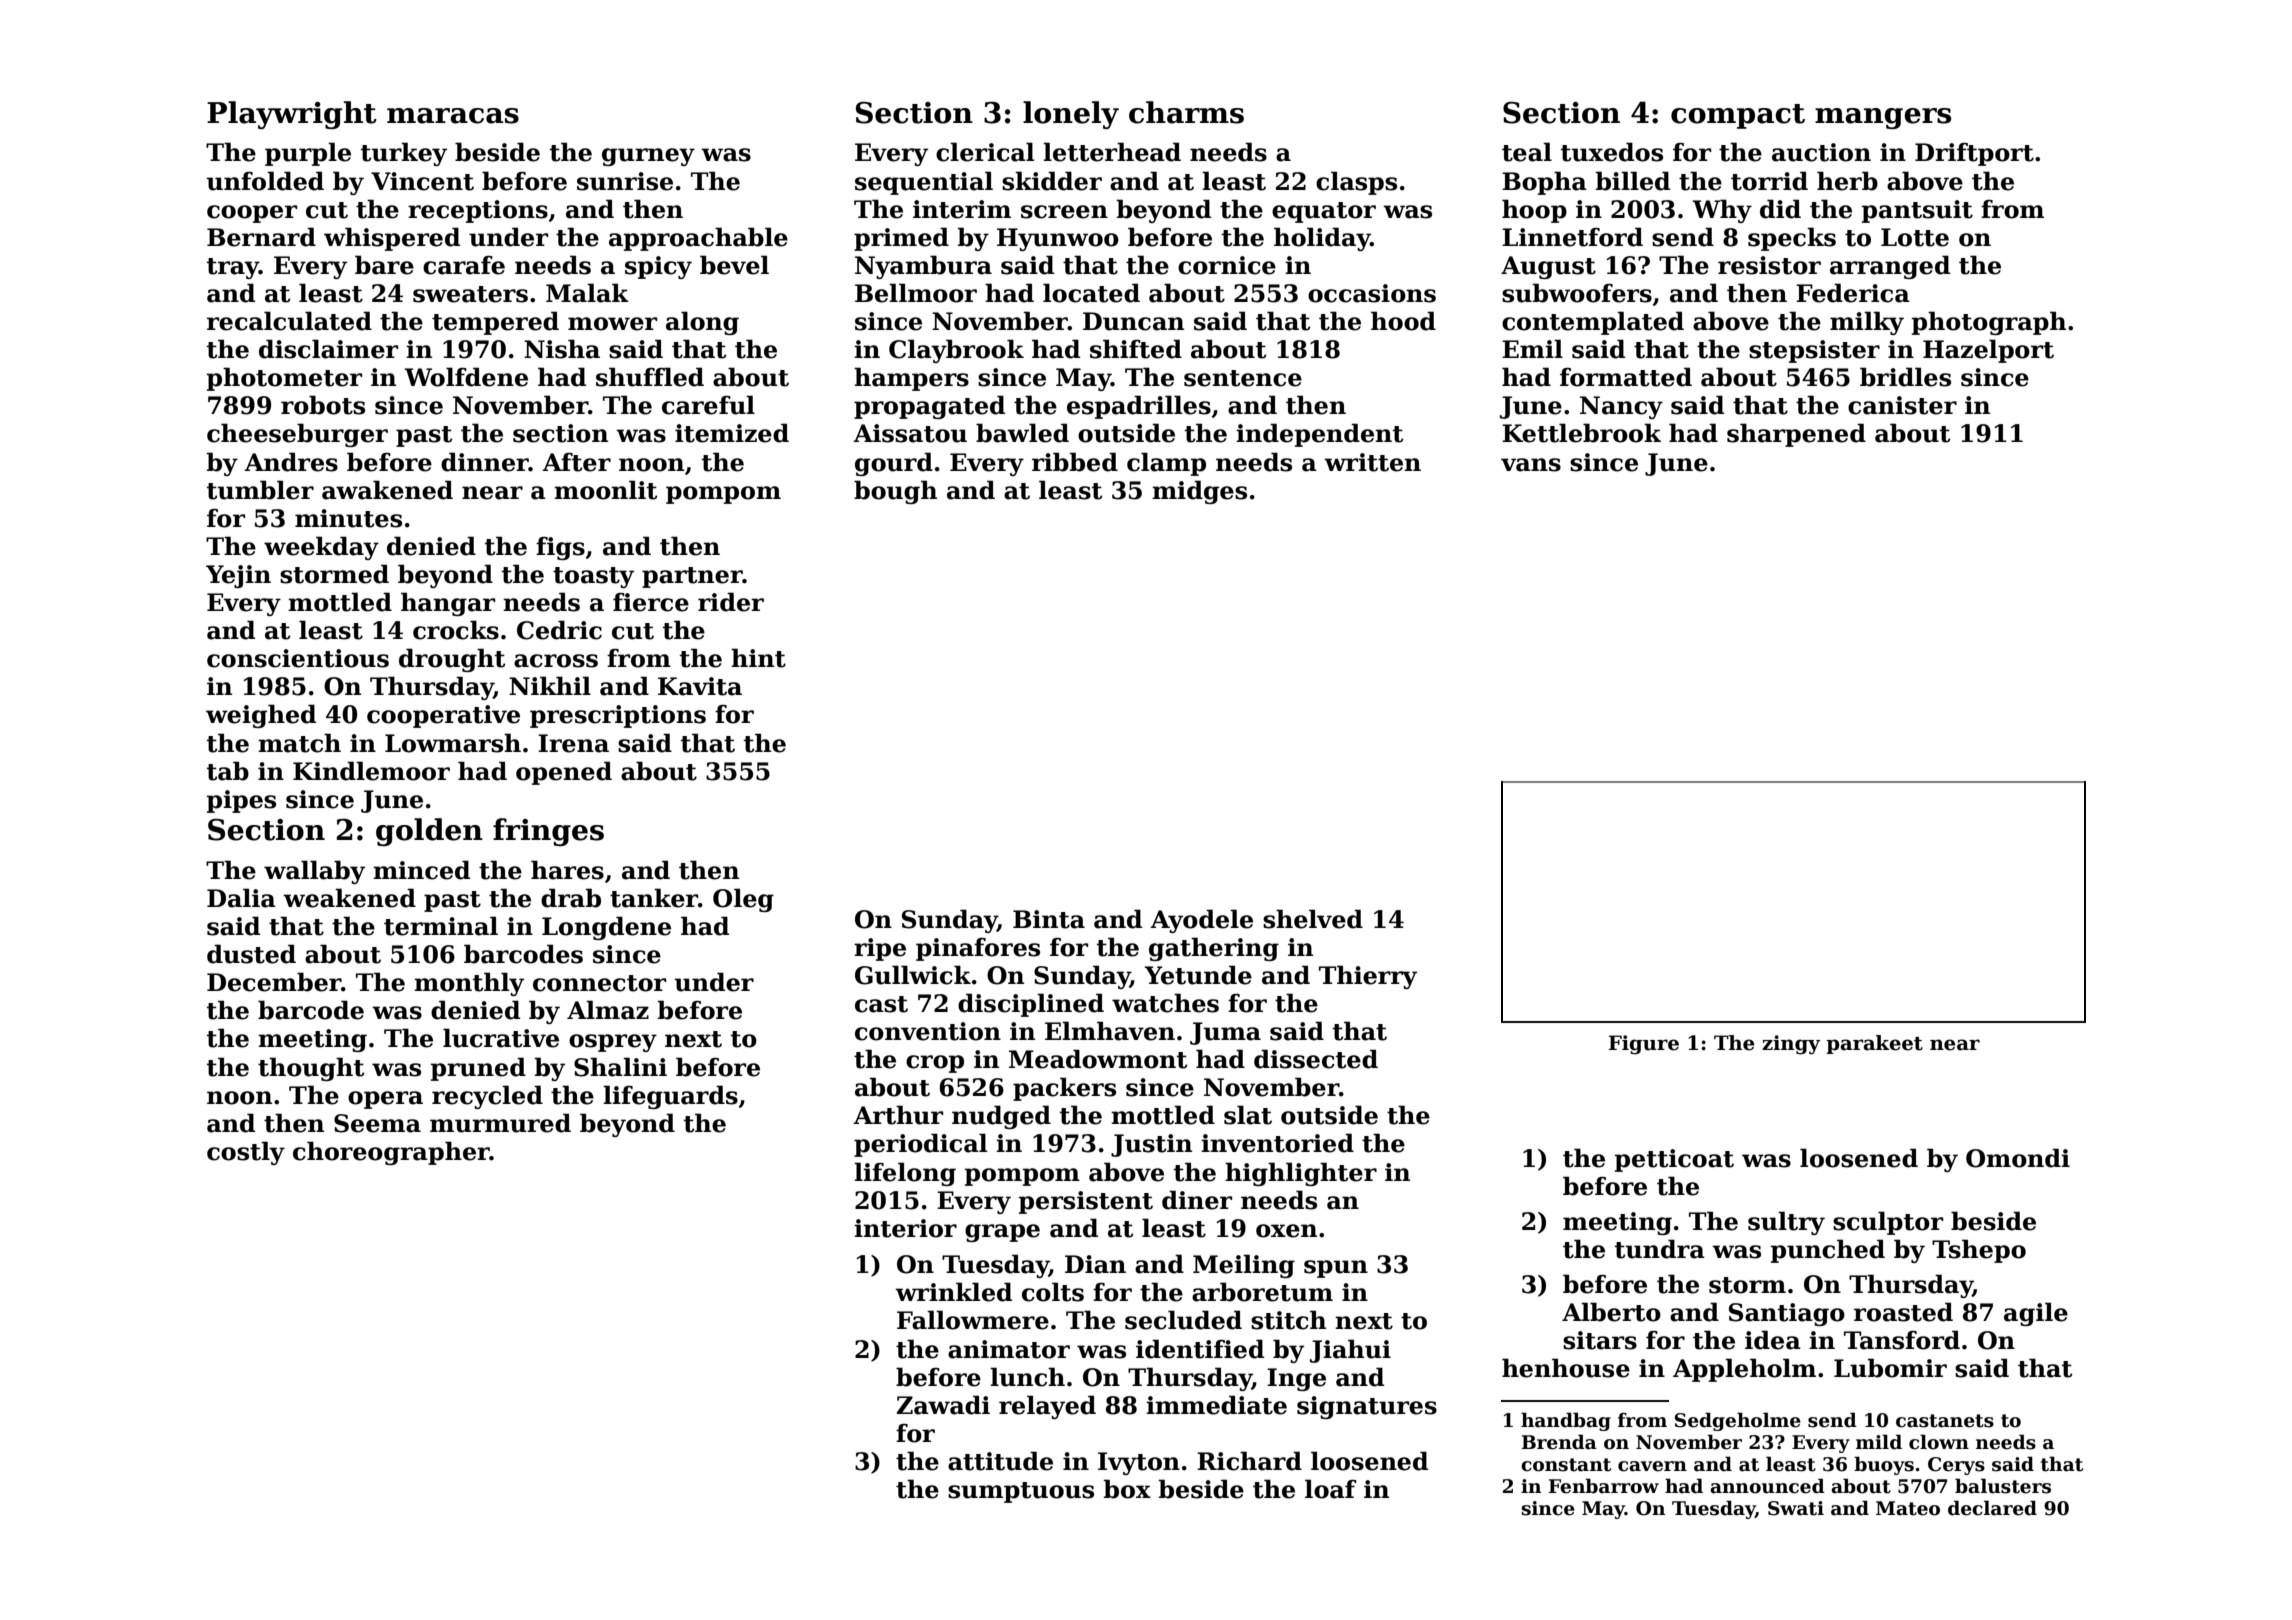  What do you see at coordinates (1883, 118) in the image?
I see `mangers` at bounding box center [1883, 118].
